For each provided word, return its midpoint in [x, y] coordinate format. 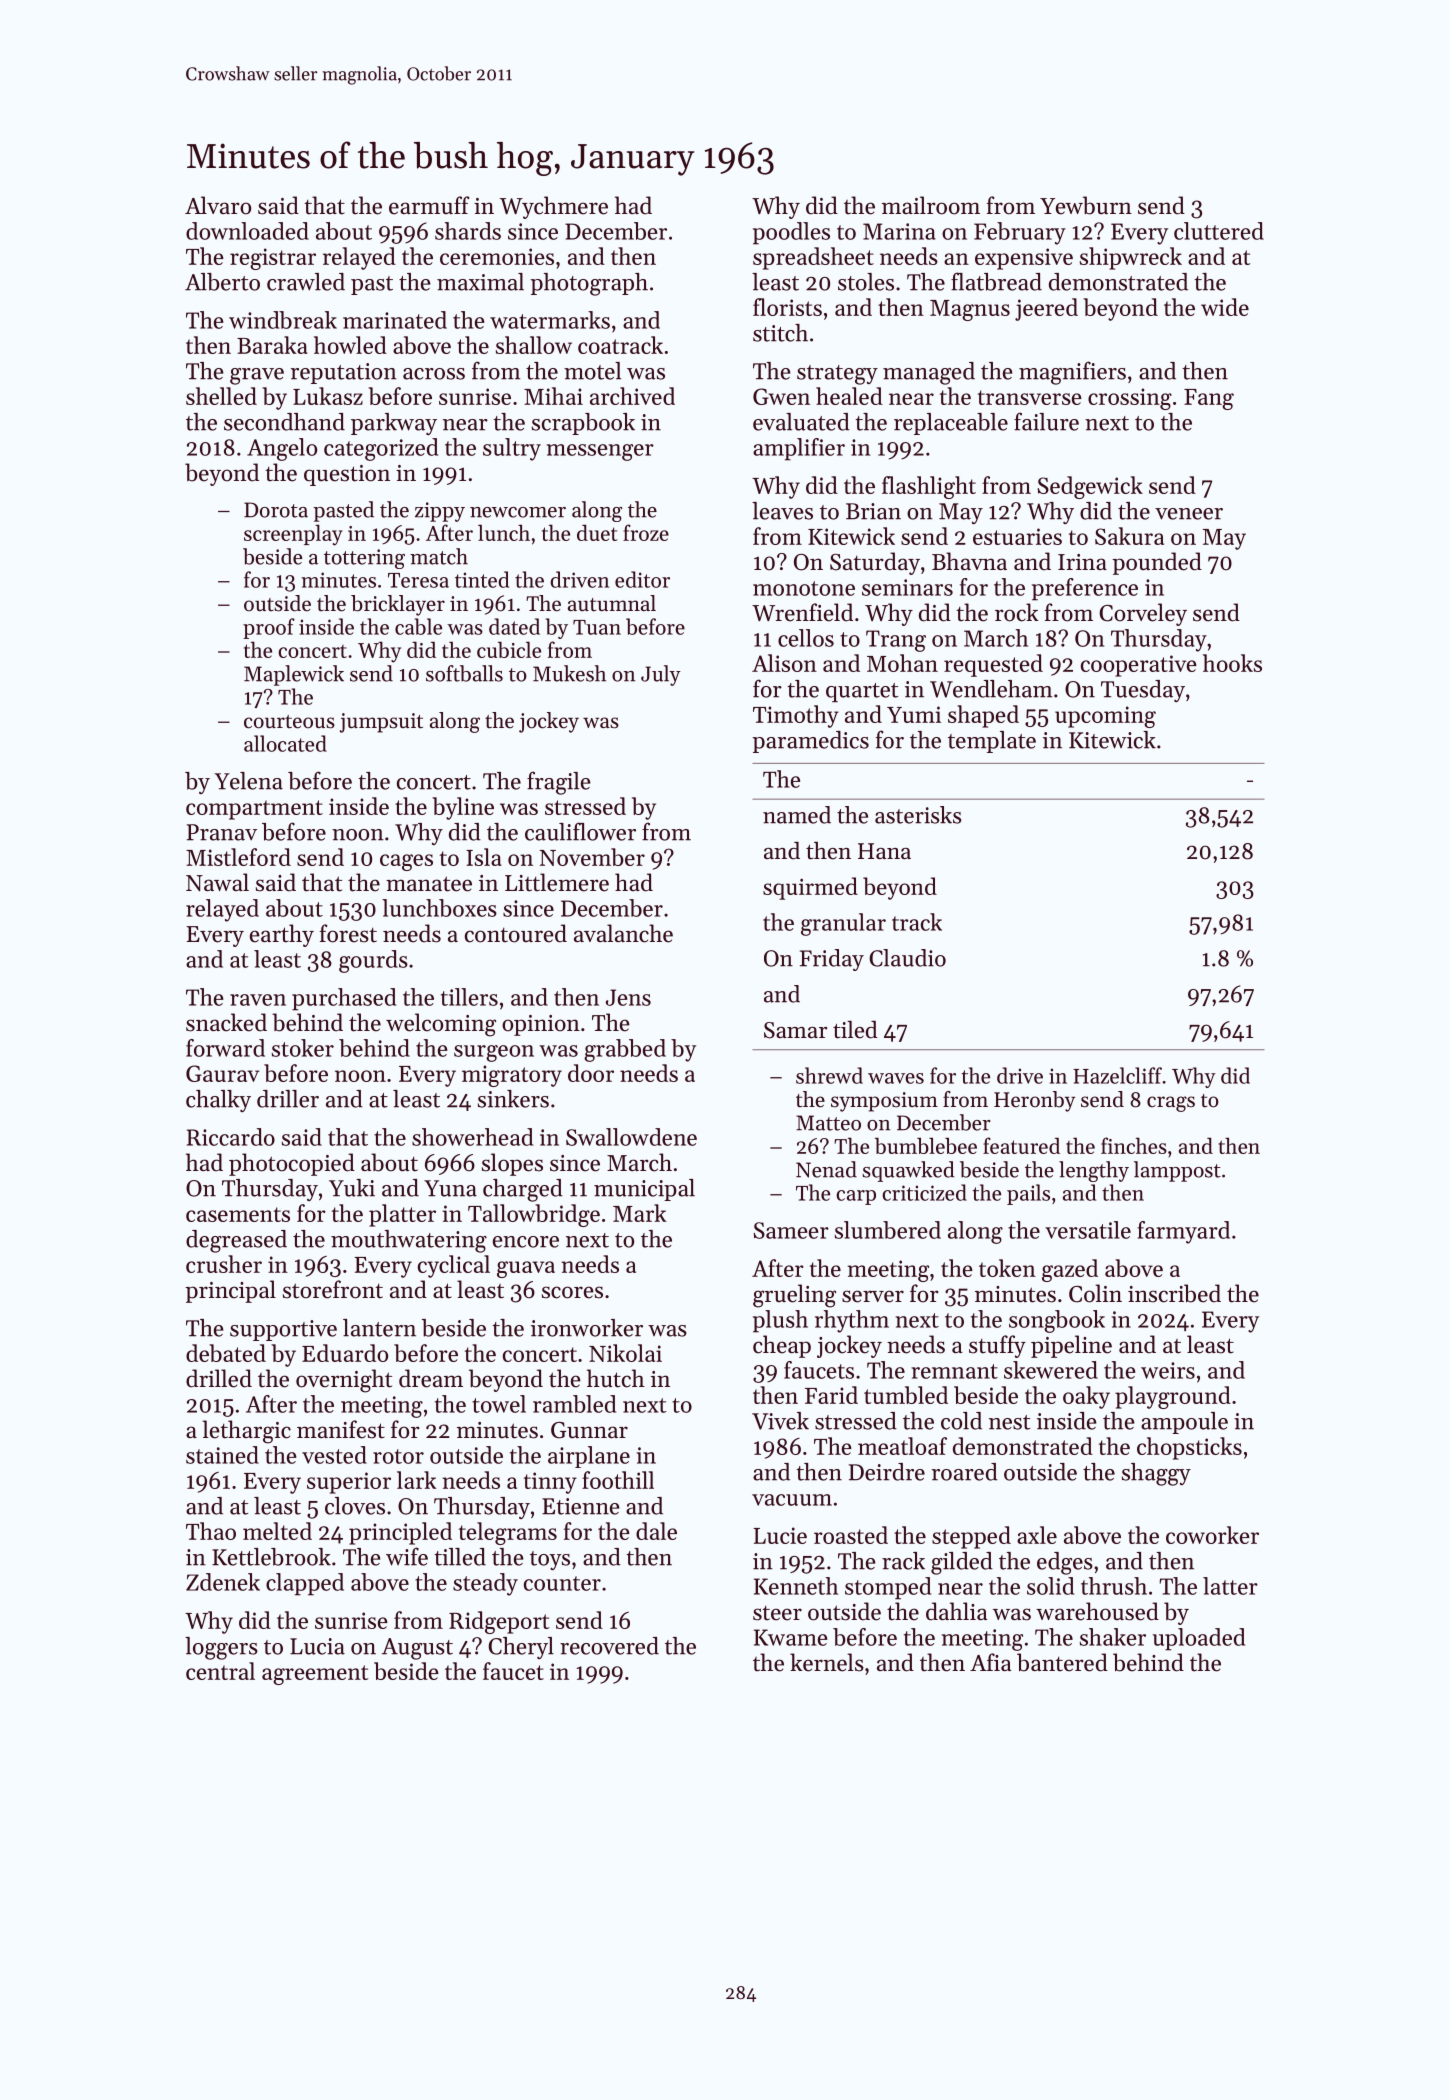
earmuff [429, 205]
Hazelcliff [1117, 1075]
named [797, 815]
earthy [282, 935]
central [220, 1671]
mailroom [931, 205]
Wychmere [554, 207]
